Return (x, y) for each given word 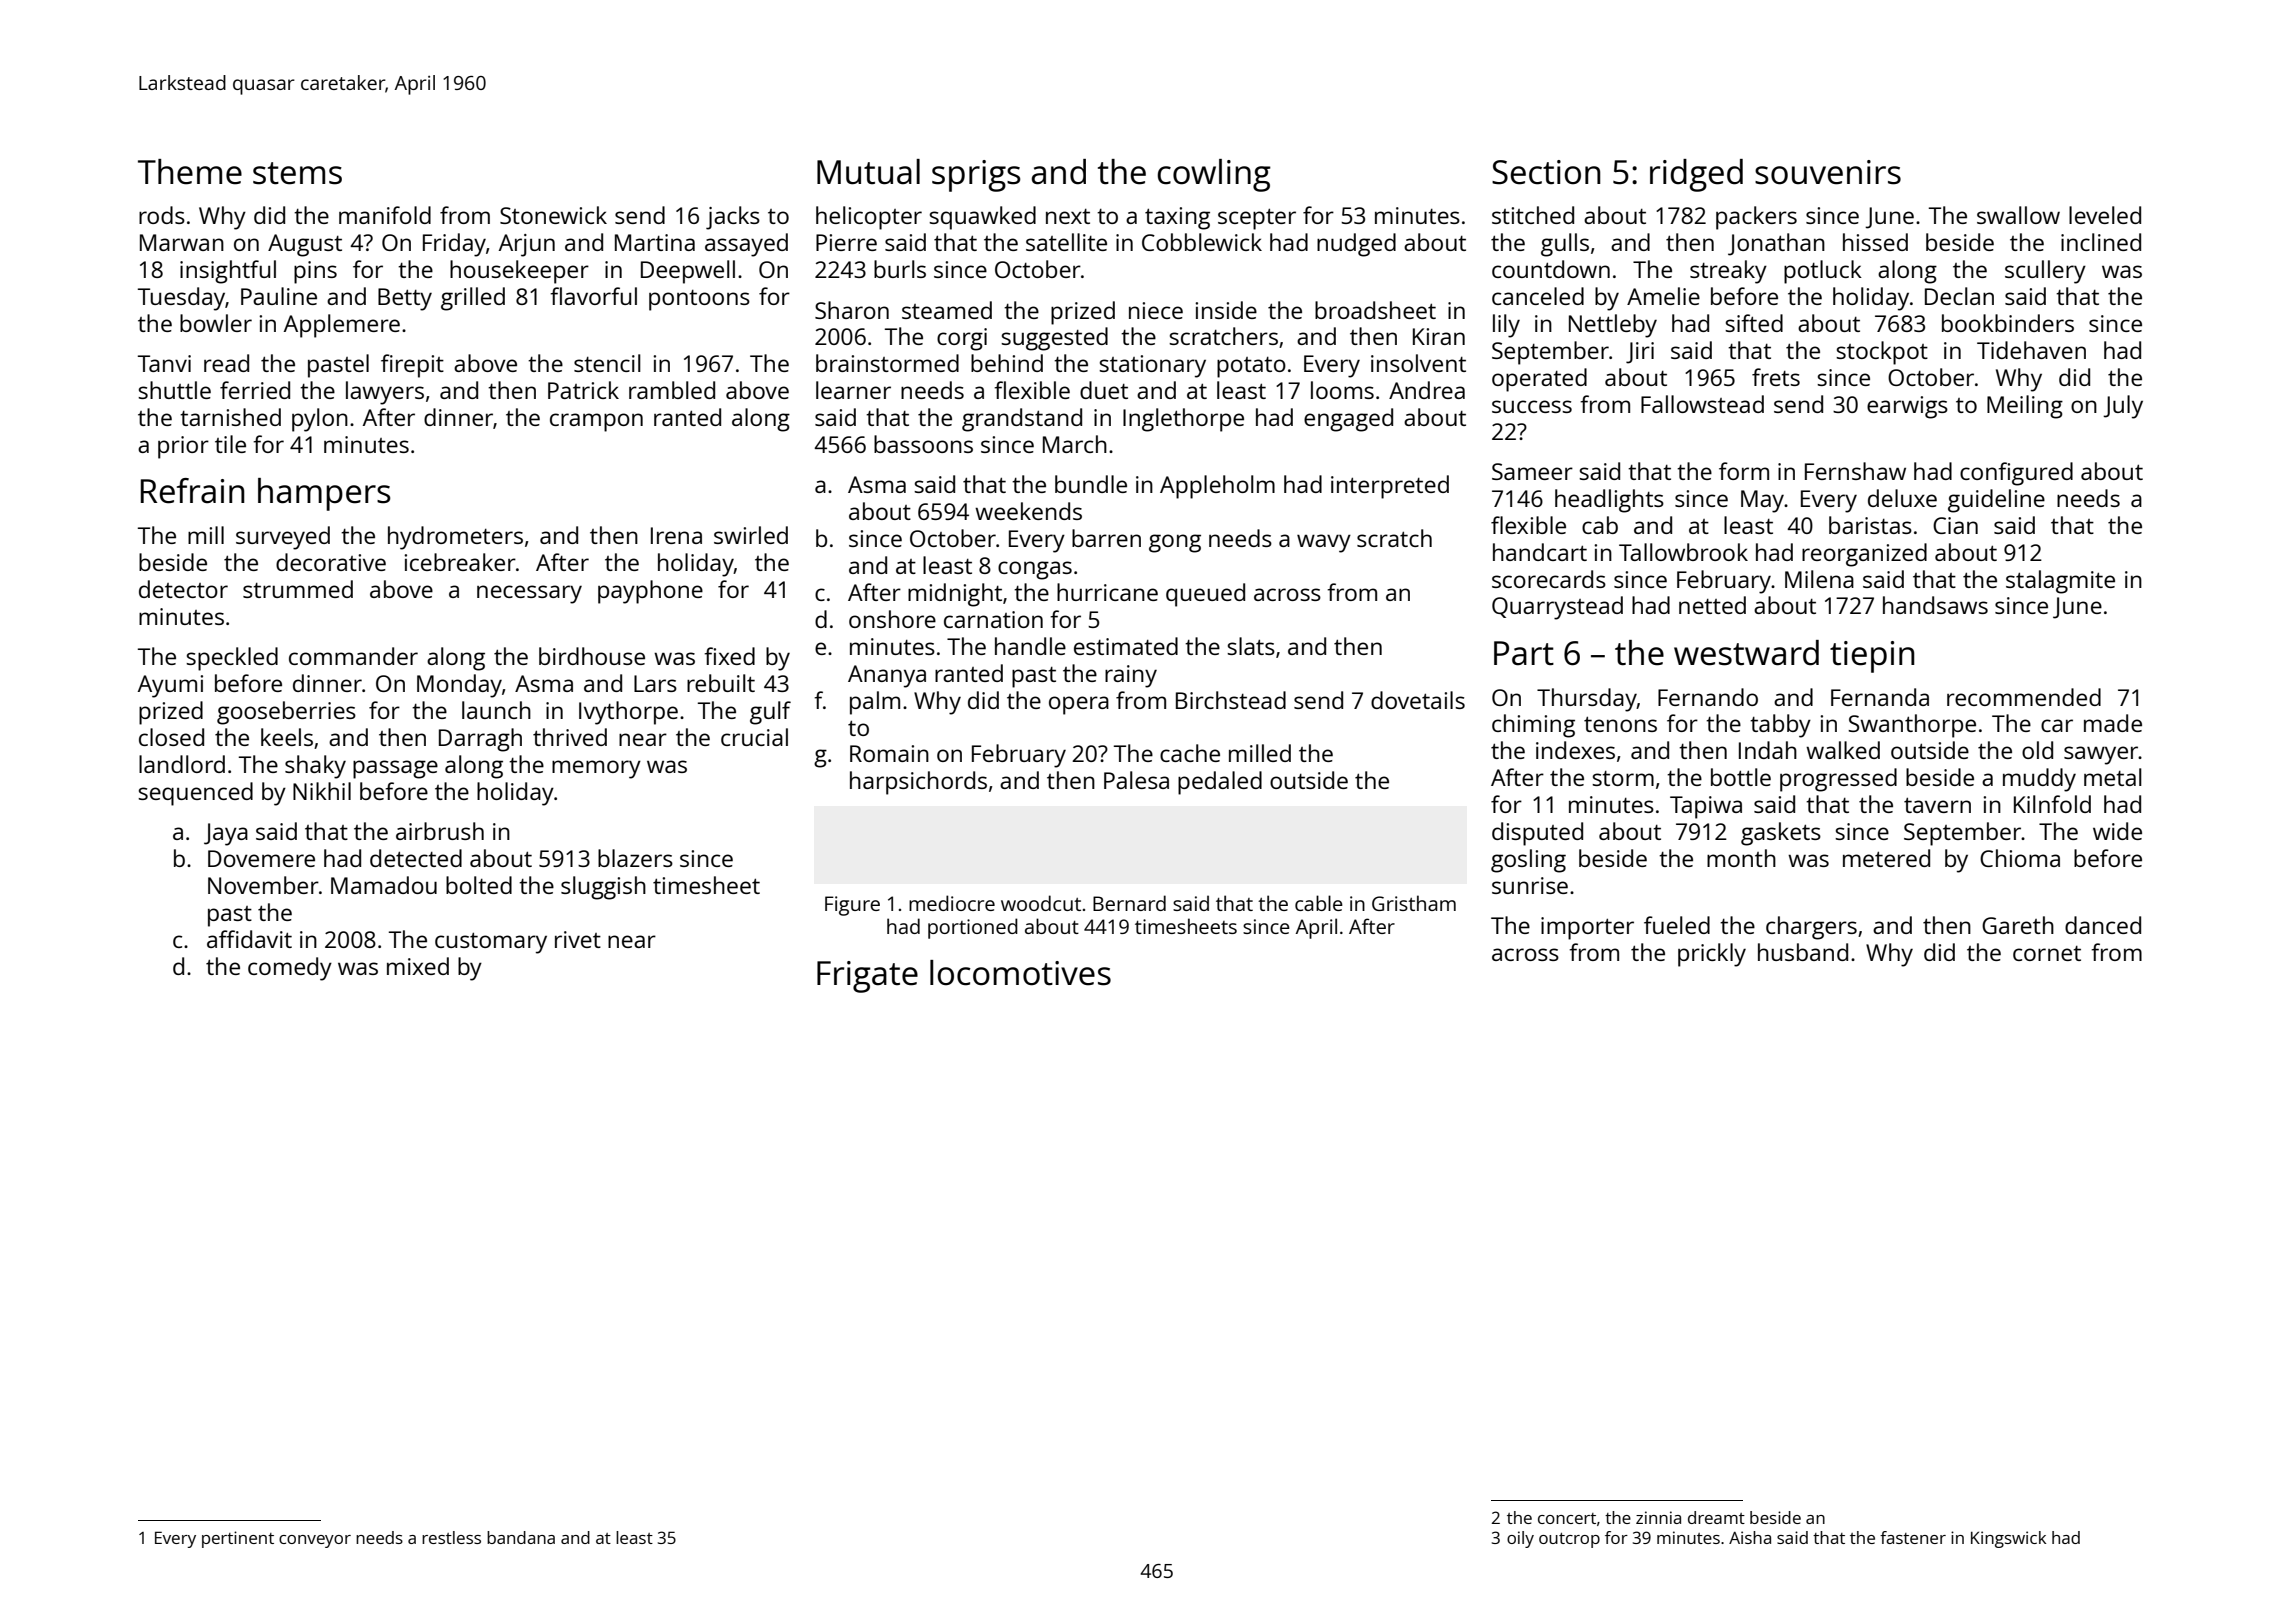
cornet (2047, 953)
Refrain (193, 491)
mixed (418, 966)
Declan (1959, 296)
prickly (1712, 955)
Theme (190, 172)
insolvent (1418, 363)
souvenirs (1828, 172)
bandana (521, 1537)
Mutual (868, 172)
